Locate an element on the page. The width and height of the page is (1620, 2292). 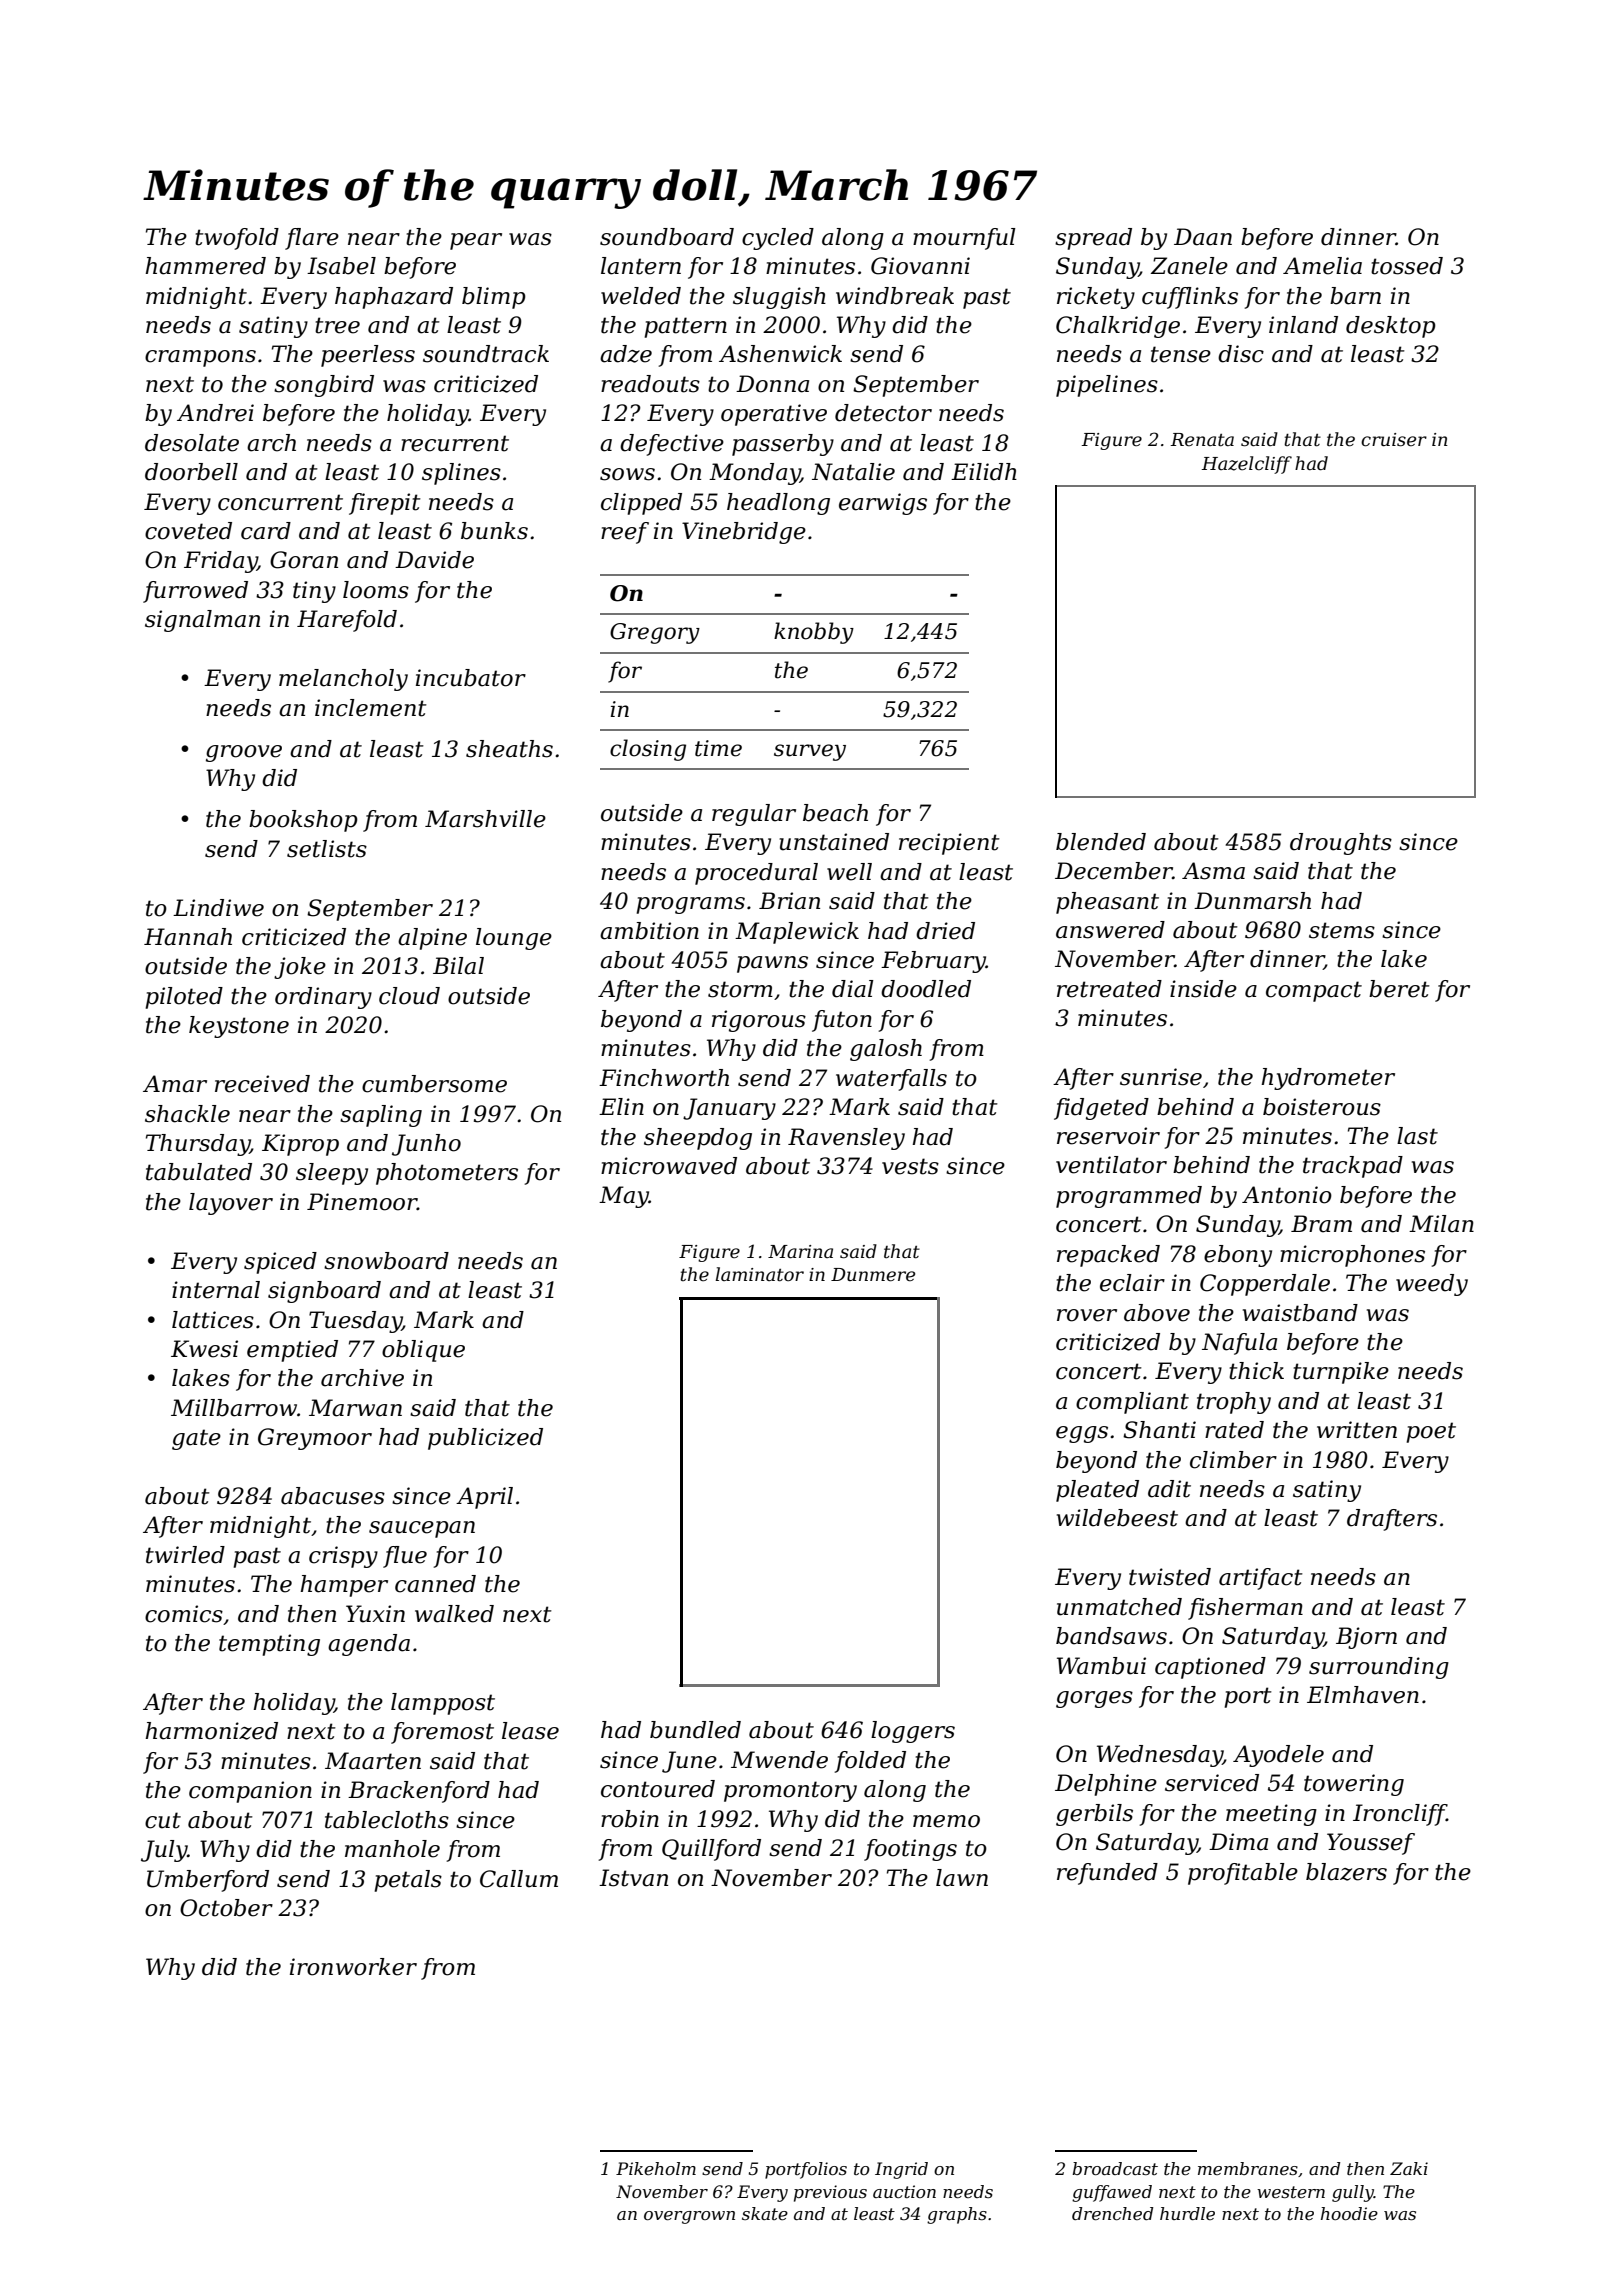
cumbersome is located at coordinates (434, 1084).
